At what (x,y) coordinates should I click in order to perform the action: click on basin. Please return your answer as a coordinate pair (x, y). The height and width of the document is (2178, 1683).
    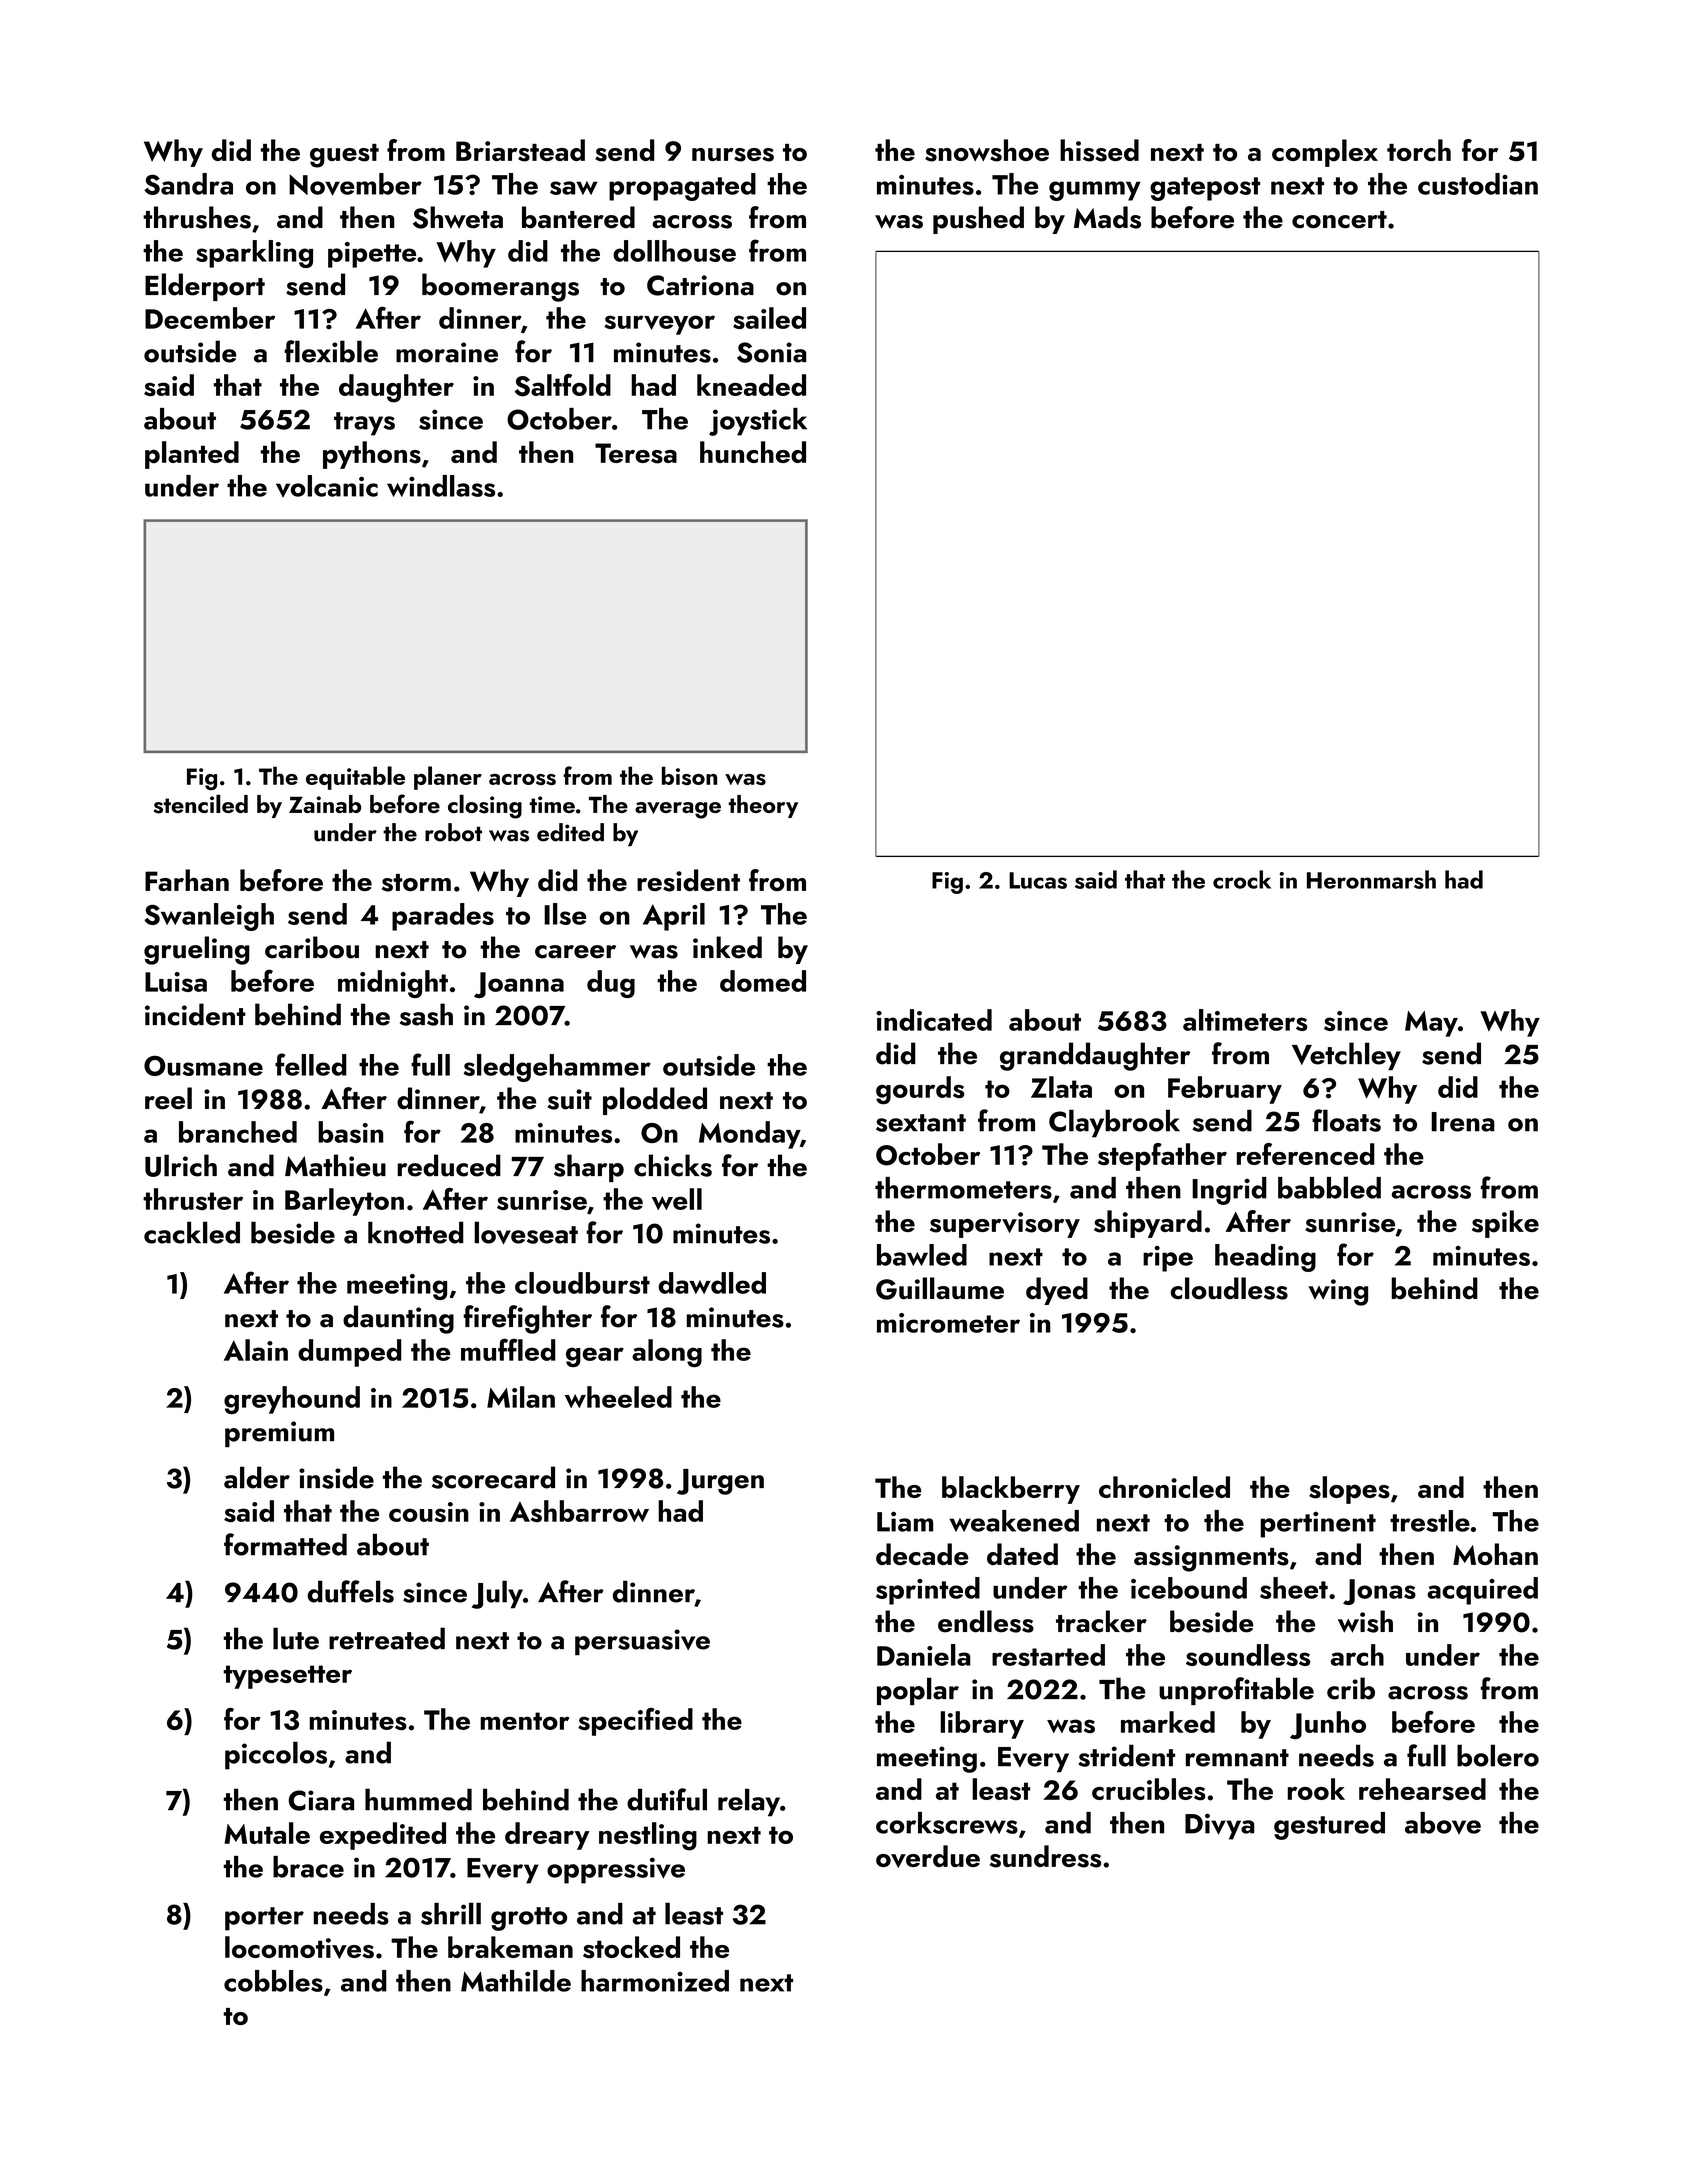
    Looking at the image, I should click on (350, 1132).
